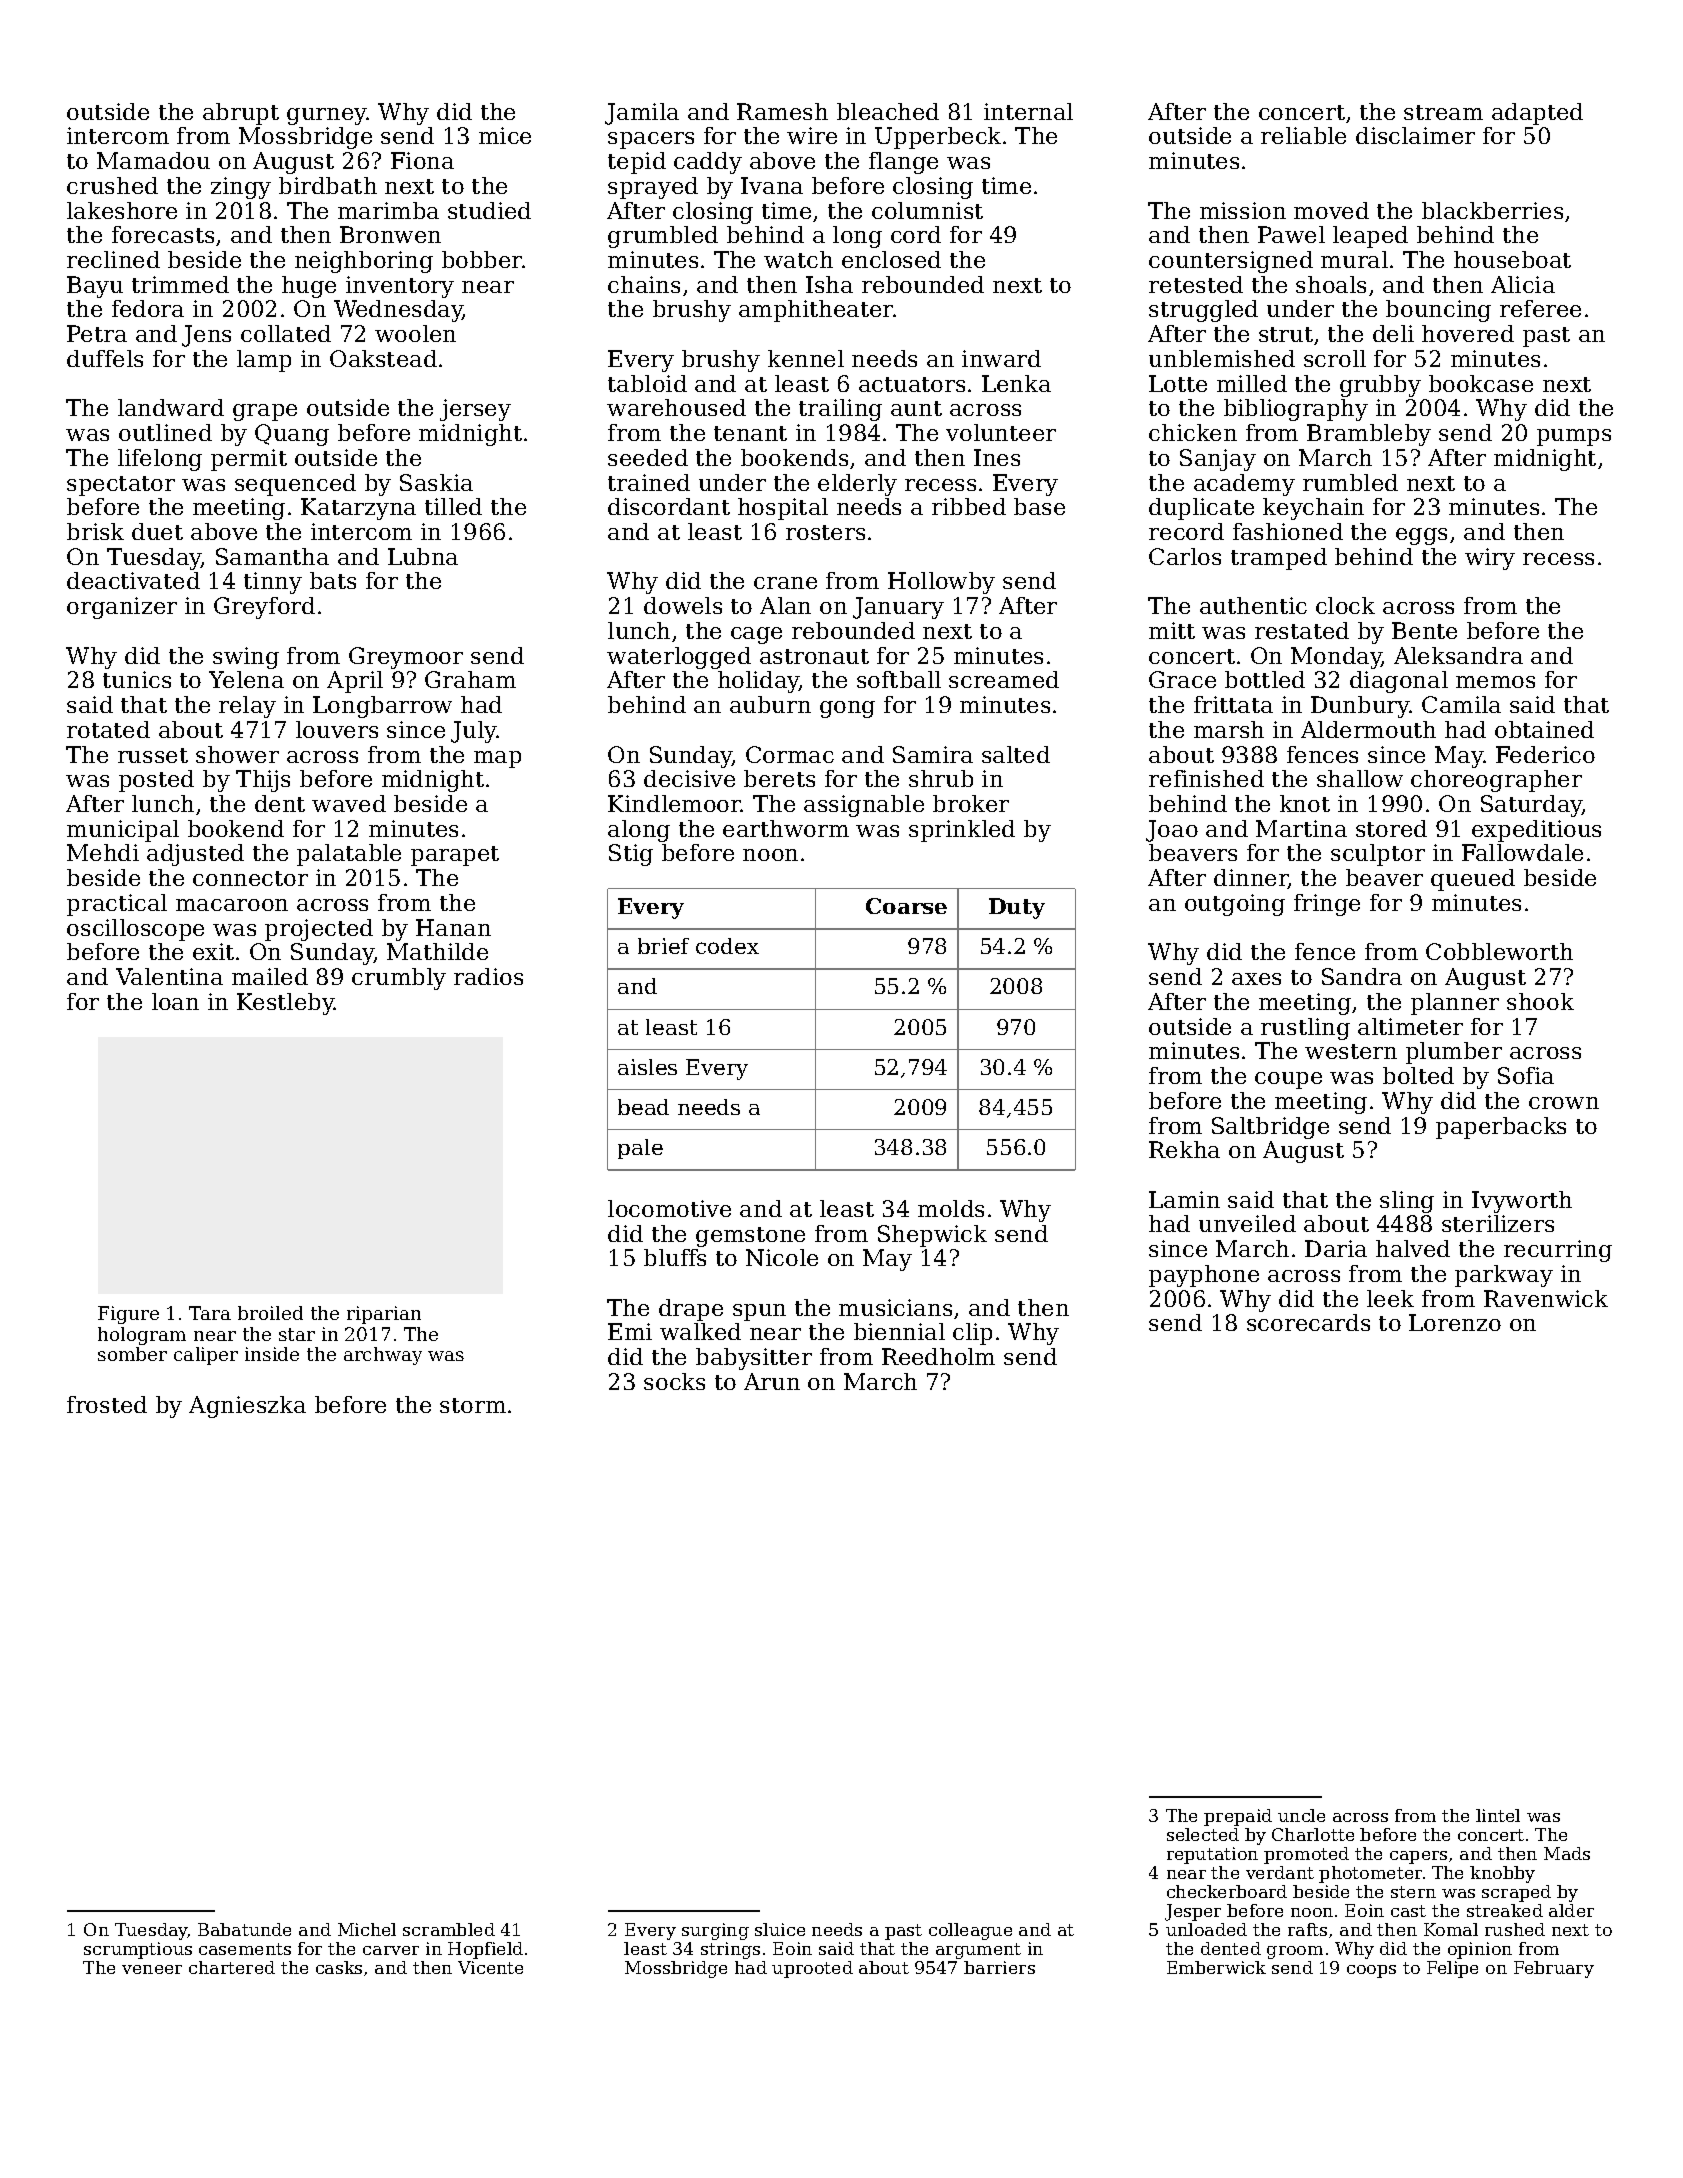 This screenshot has height=2178, width=1683. Describe the element at coordinates (999, 1967) in the screenshot. I see `barriers` at that location.
